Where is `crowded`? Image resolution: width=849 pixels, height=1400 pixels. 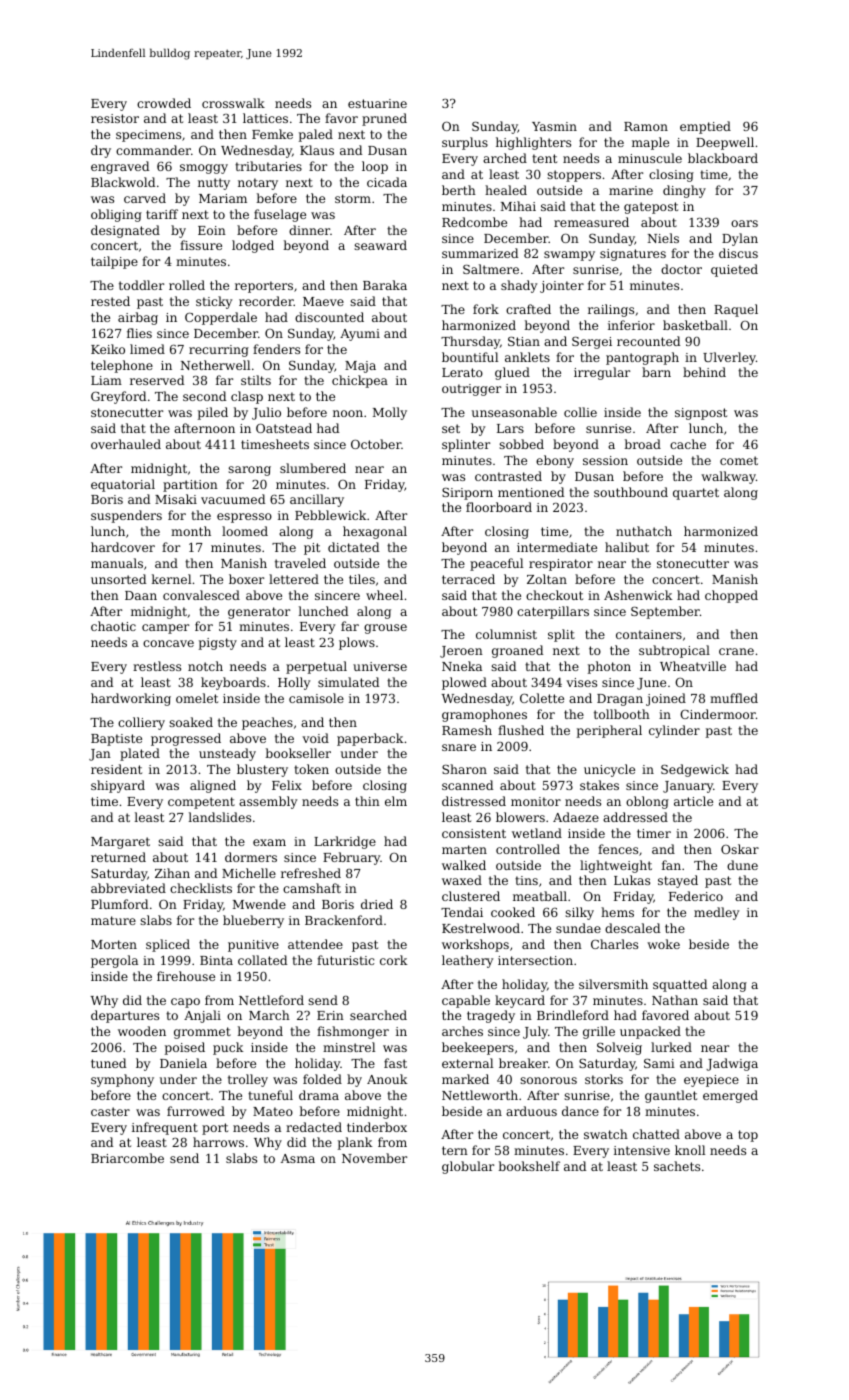
crowded is located at coordinates (164, 103).
